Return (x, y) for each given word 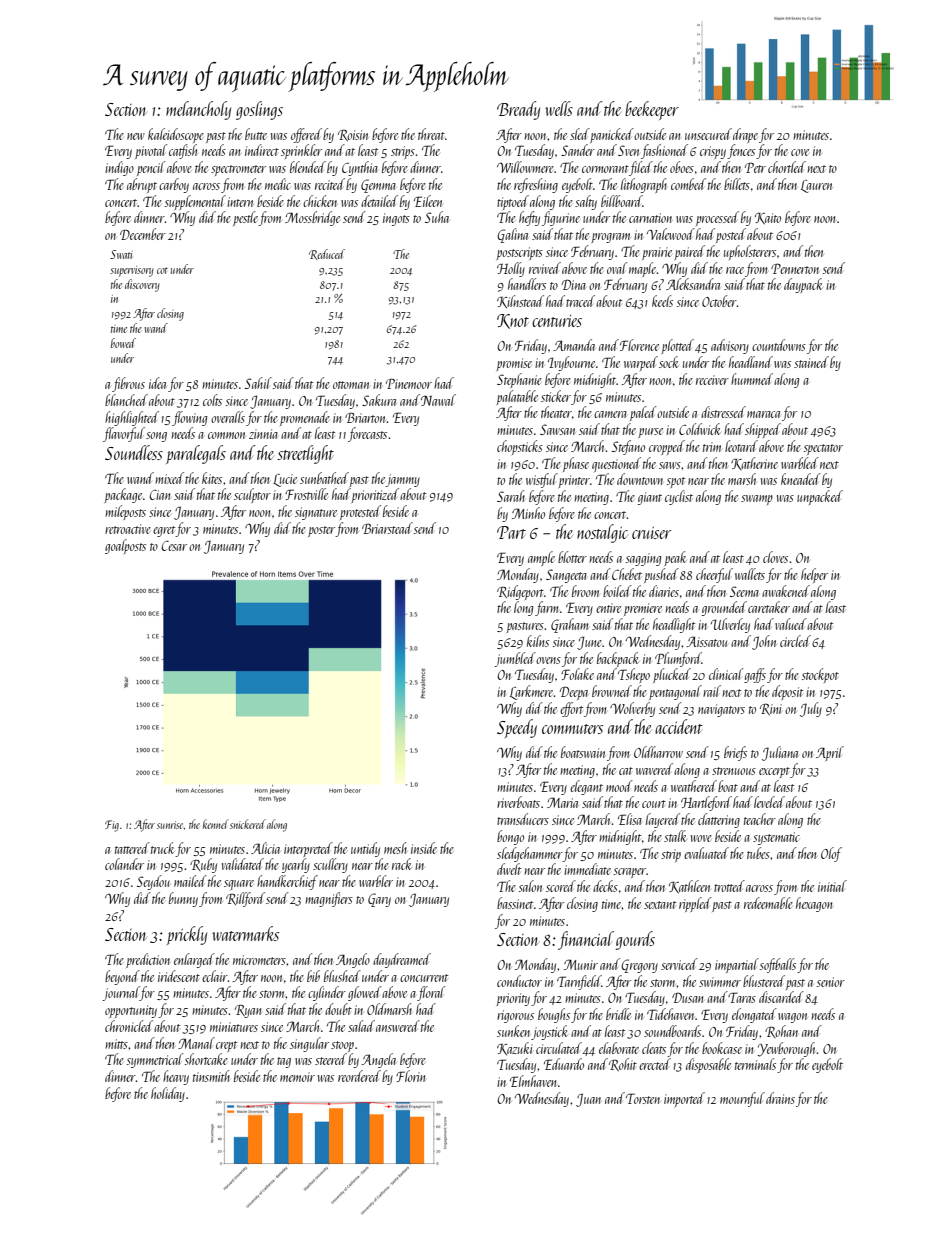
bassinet (515, 903)
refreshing (536, 185)
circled (795, 641)
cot (162, 270)
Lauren (816, 186)
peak (675, 558)
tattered (132, 848)
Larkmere (532, 692)
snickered (248, 824)
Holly (511, 269)
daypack (803, 285)
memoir (297, 1077)
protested (360, 512)
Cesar (174, 546)
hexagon (814, 904)
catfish (183, 151)
